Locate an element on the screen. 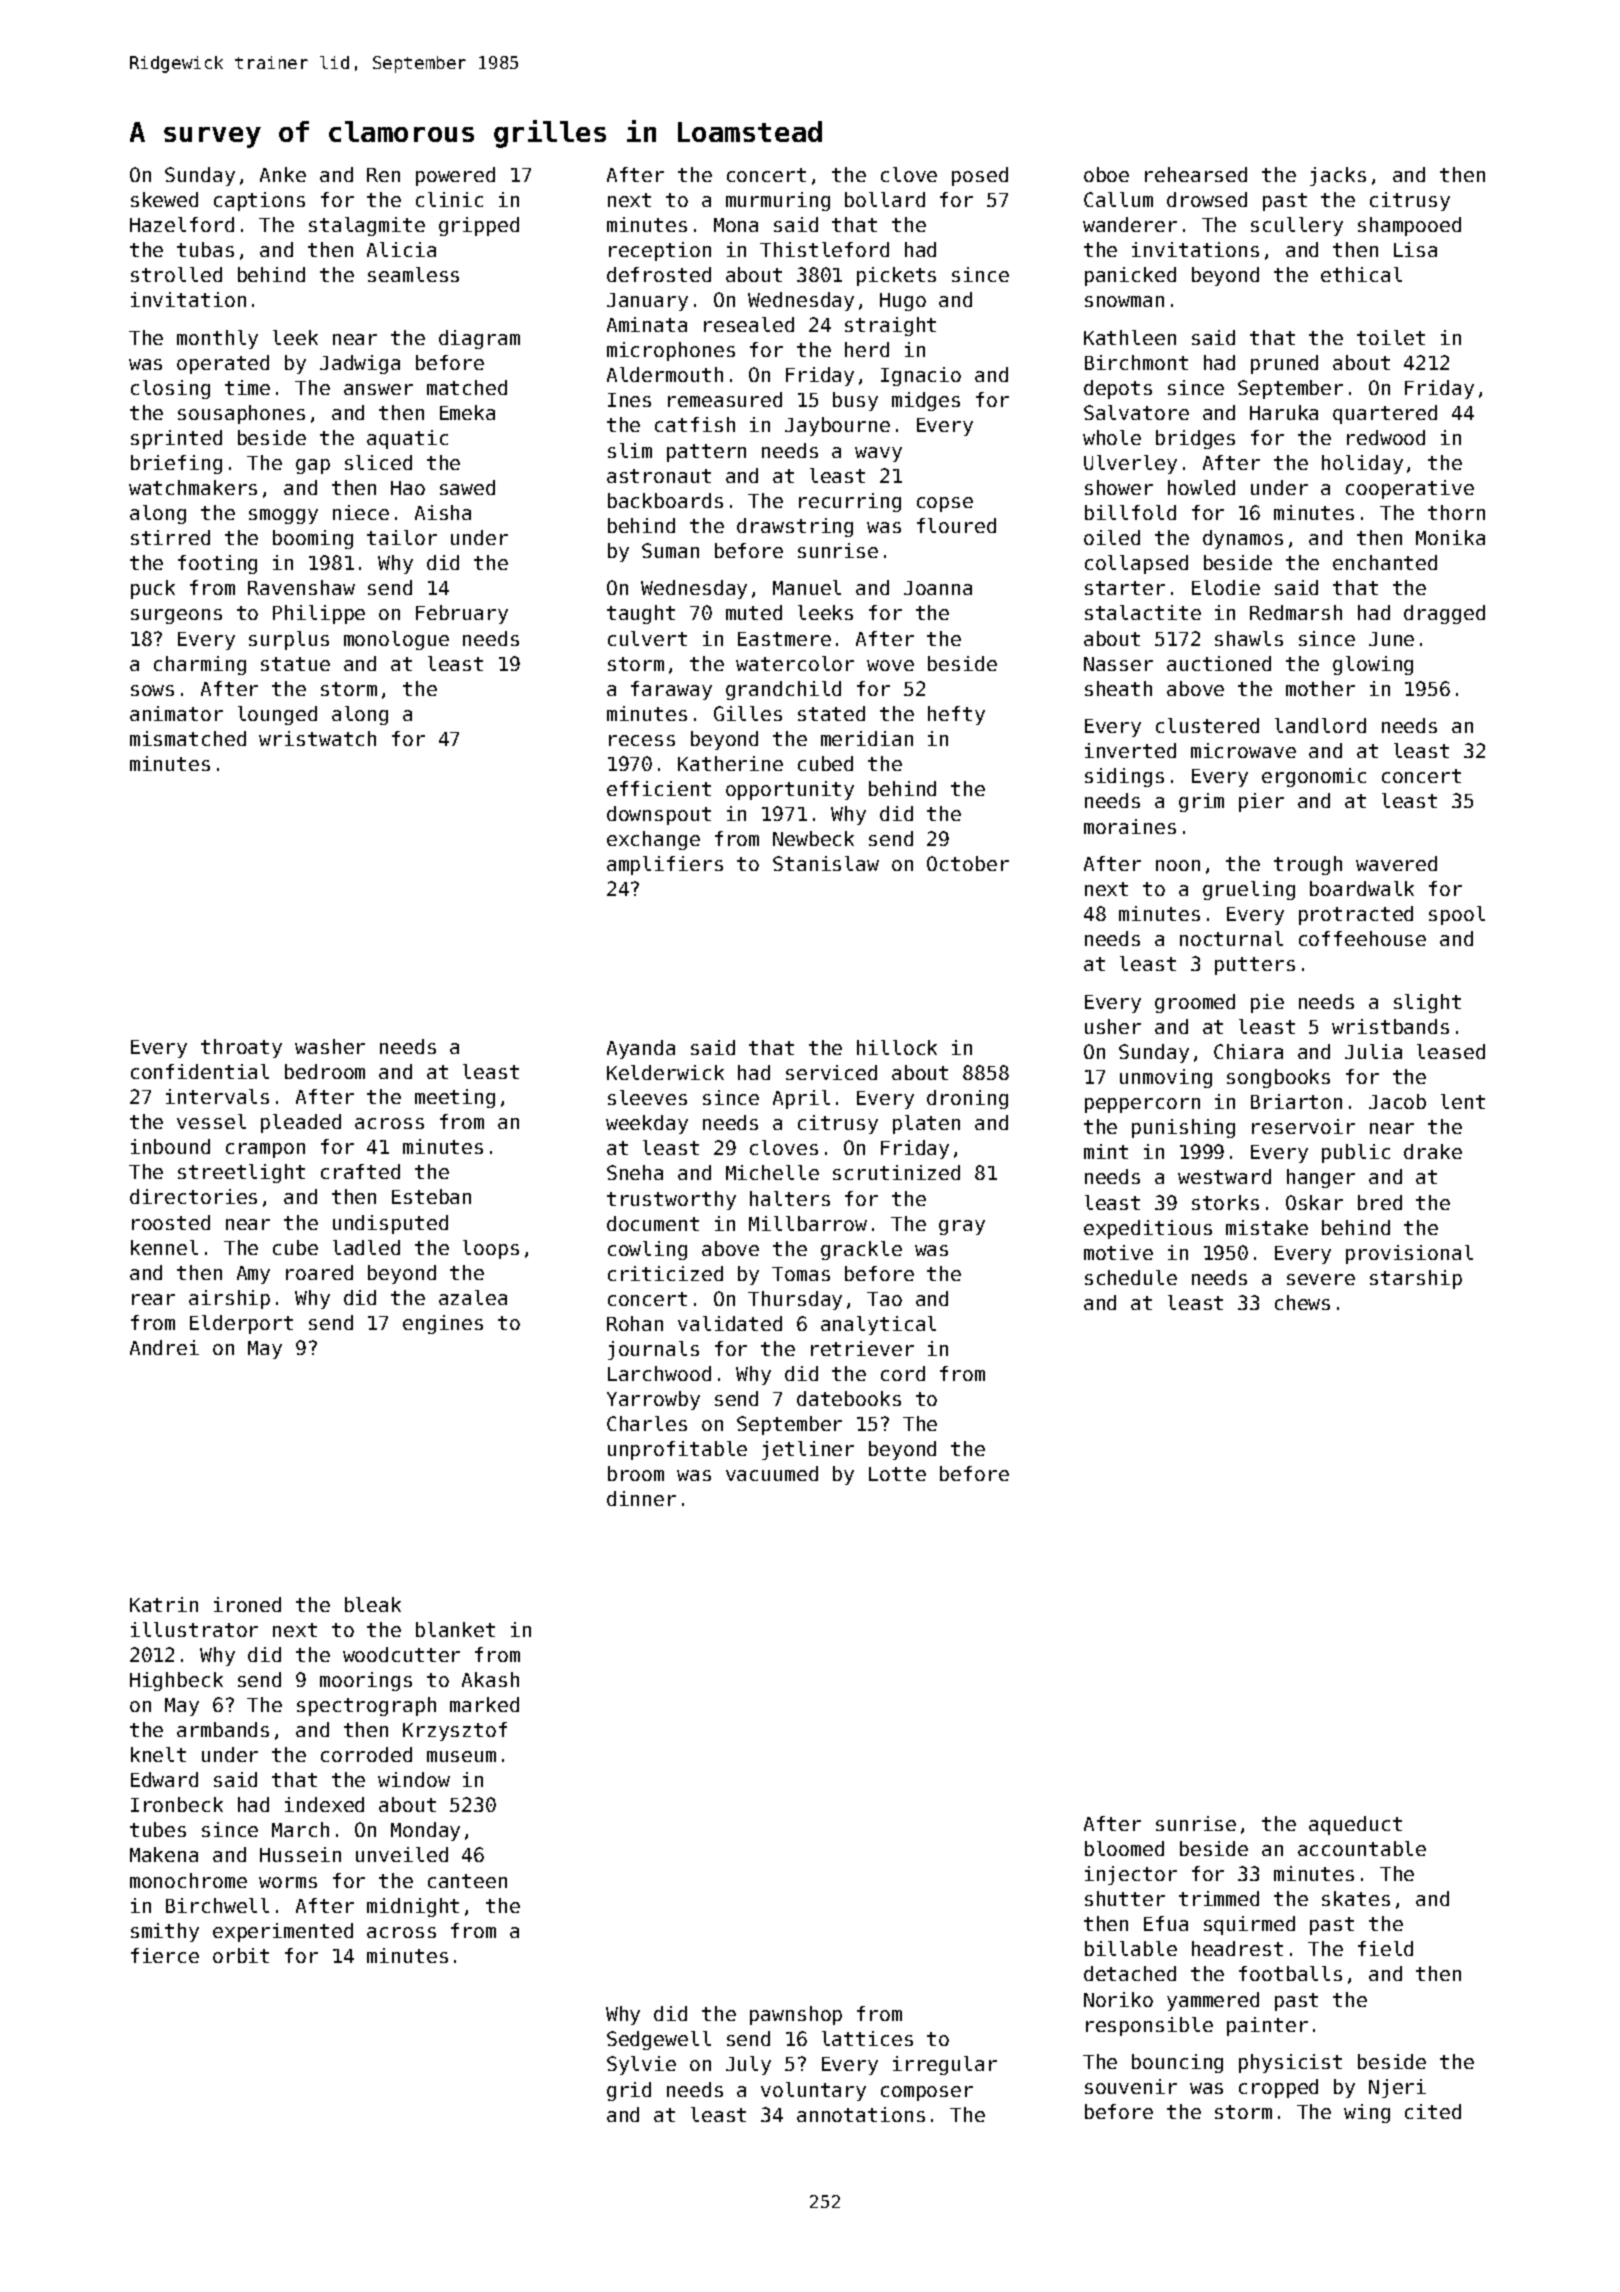 The height and width of the screenshot is (2292, 1620). amplifiers is located at coordinates (665, 865).
